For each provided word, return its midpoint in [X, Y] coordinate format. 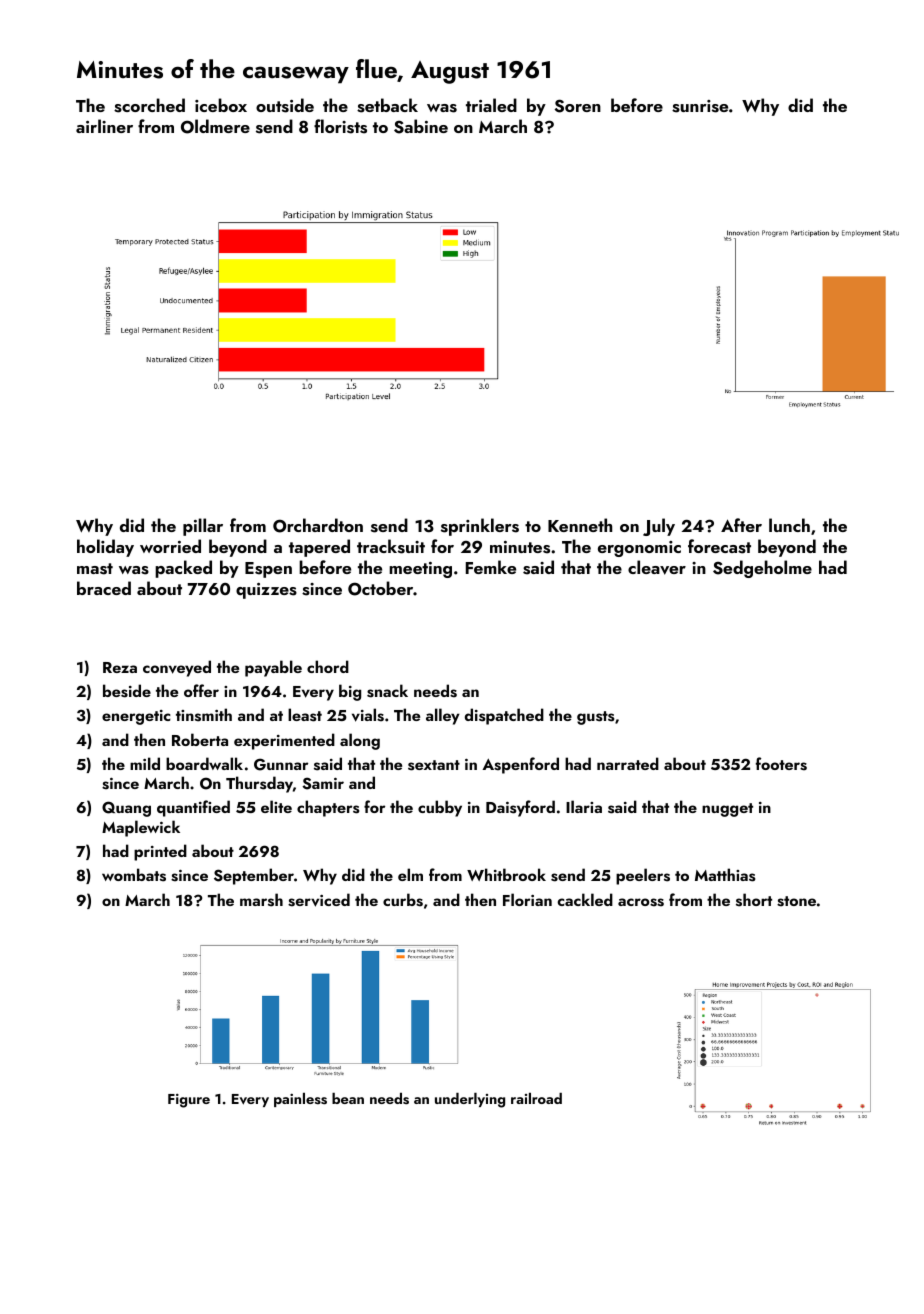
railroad [536, 1098]
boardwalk [204, 763]
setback [387, 105]
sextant [434, 765]
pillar [203, 527]
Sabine [421, 126]
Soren [578, 106]
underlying [470, 1100]
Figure [189, 1101]
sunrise [700, 106]
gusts [595, 718]
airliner [104, 126]
